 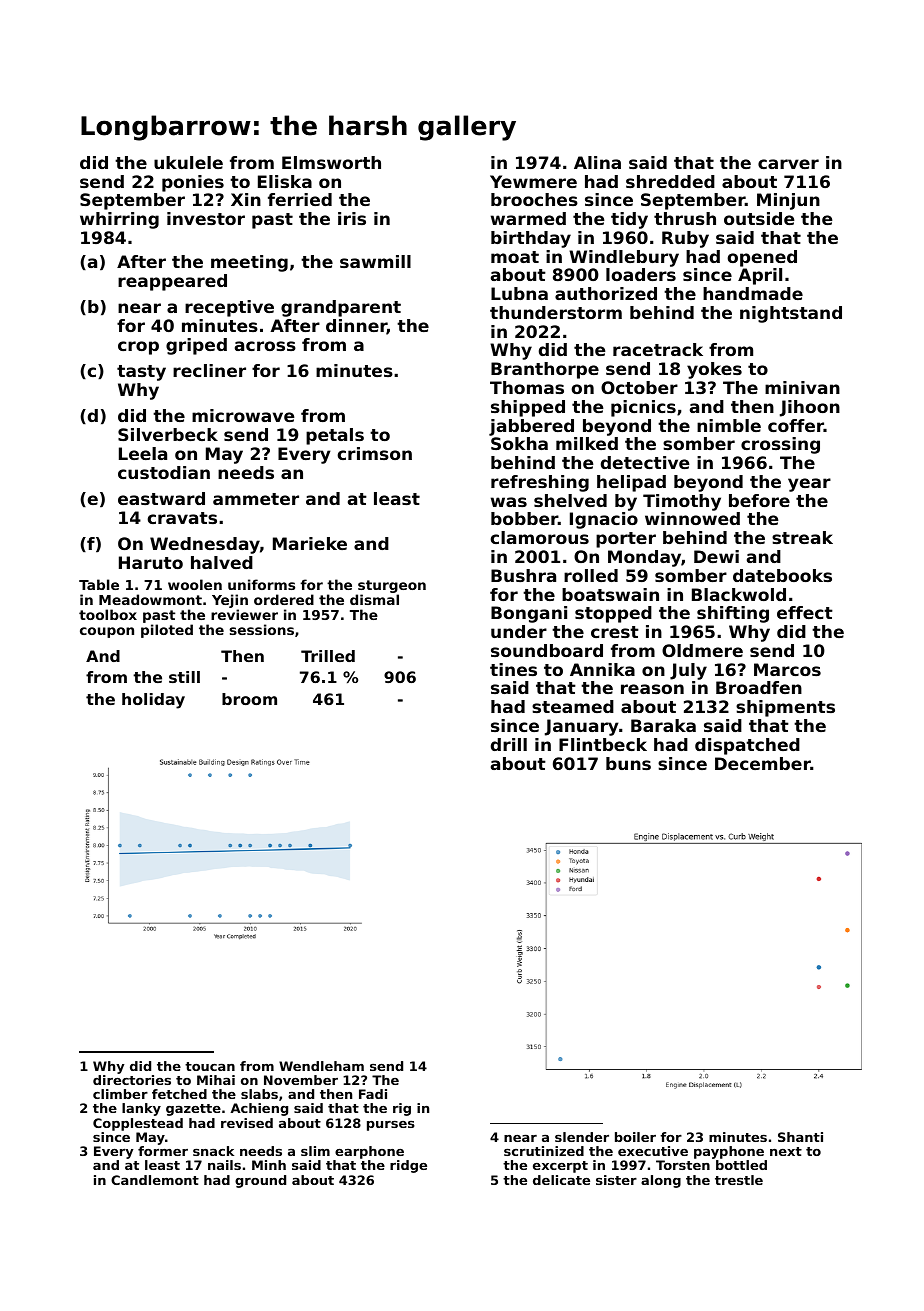 What do you see at coordinates (153, 701) in the screenshot?
I see `holiday` at bounding box center [153, 701].
